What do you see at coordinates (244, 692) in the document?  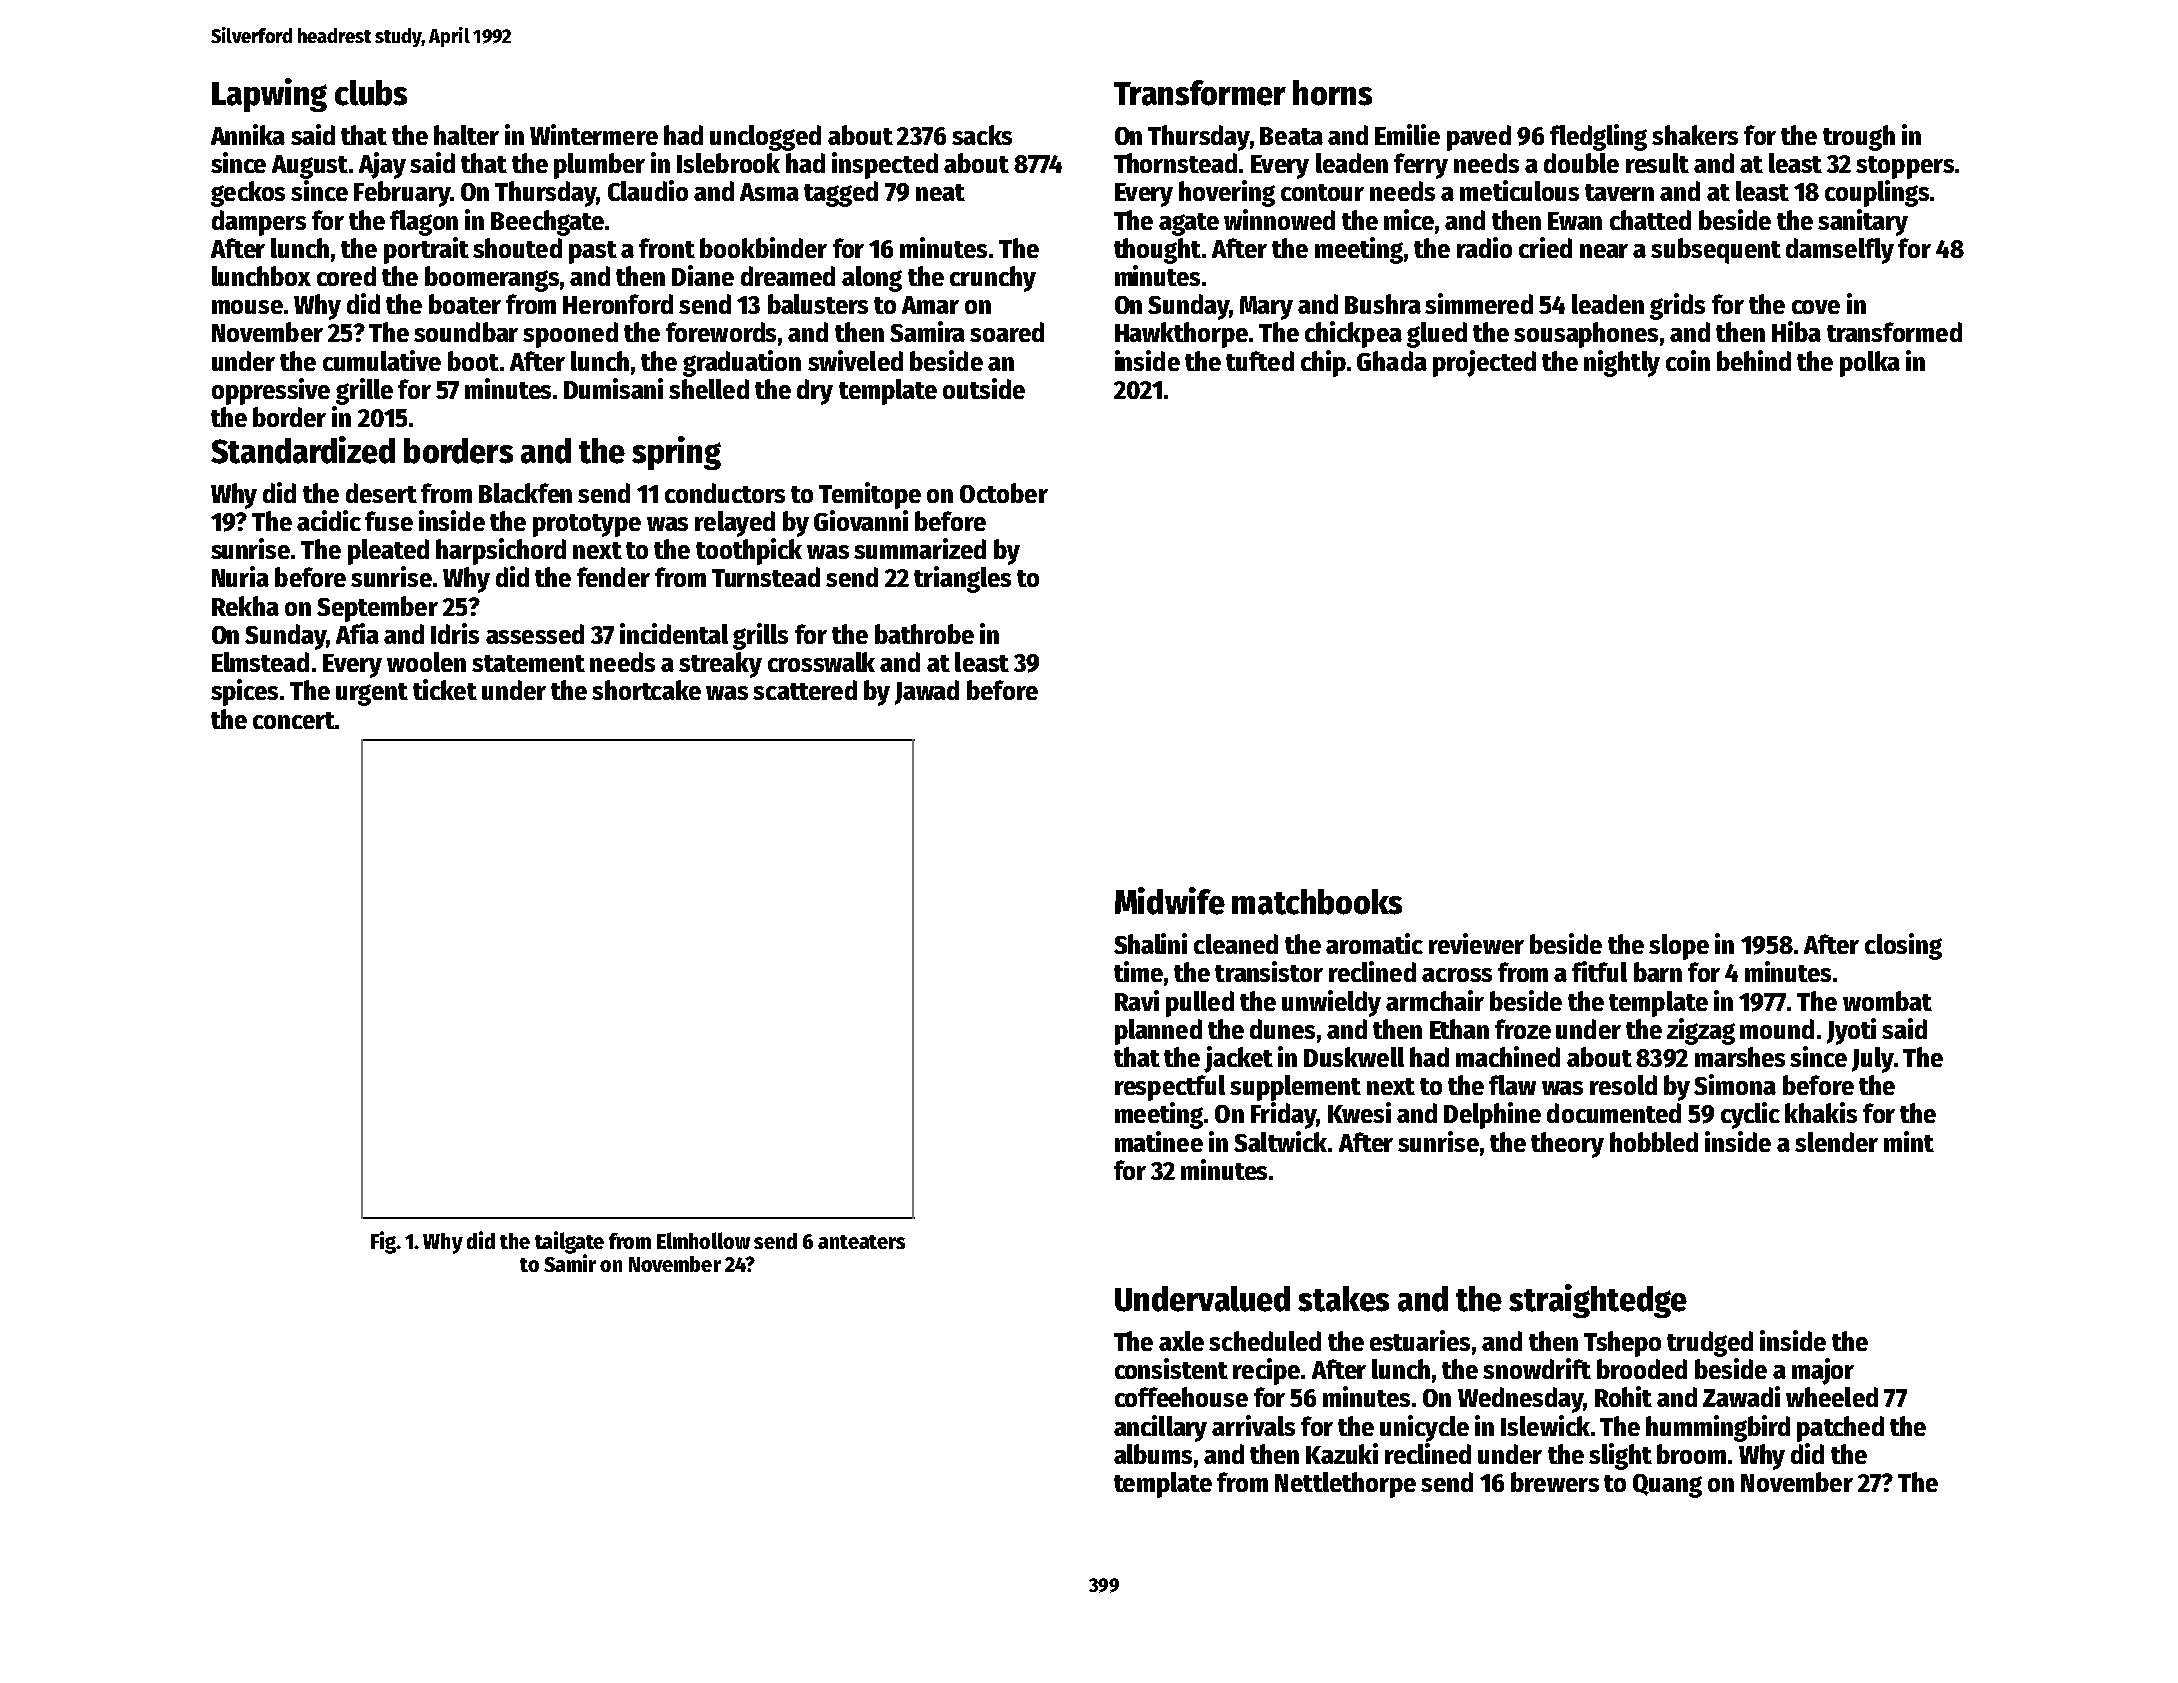 I see `spices` at bounding box center [244, 692].
